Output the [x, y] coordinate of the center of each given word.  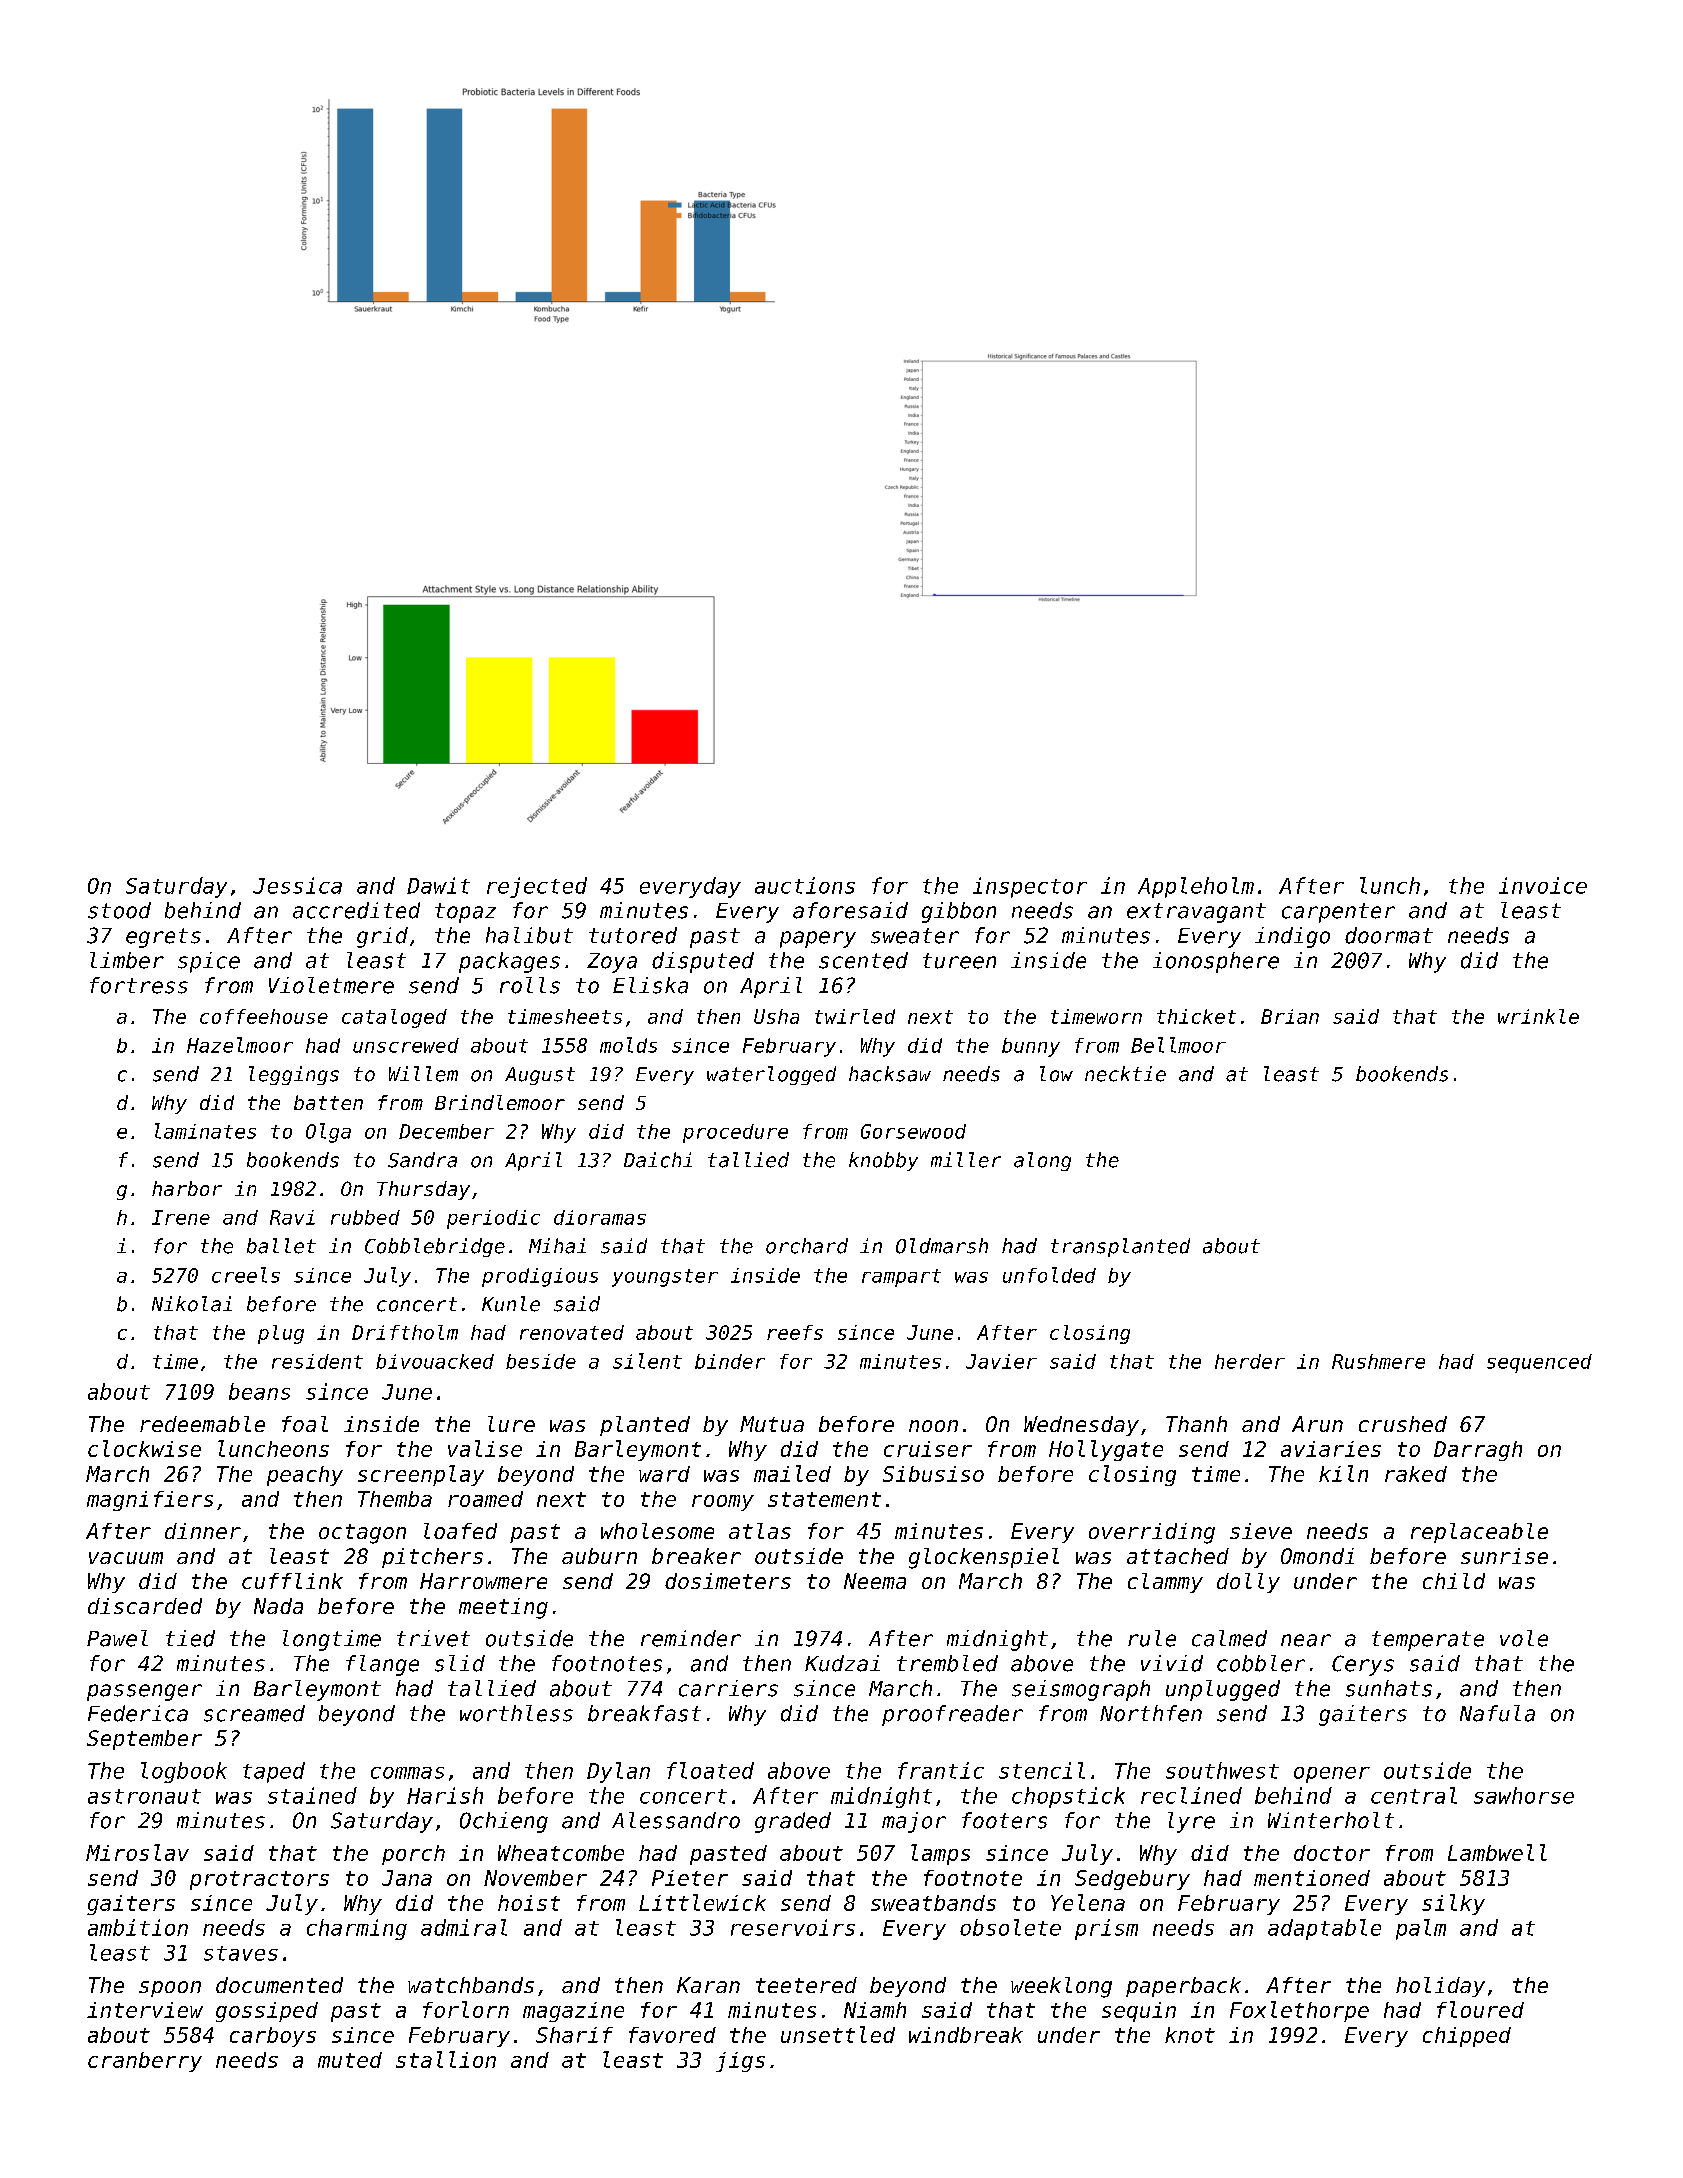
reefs [795, 1332]
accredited [356, 910]
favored [672, 2035]
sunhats [1389, 1688]
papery [818, 939]
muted [350, 2060]
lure [511, 1424]
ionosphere [1216, 962]
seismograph [1081, 1690]
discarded [145, 1606]
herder [1250, 1361]
